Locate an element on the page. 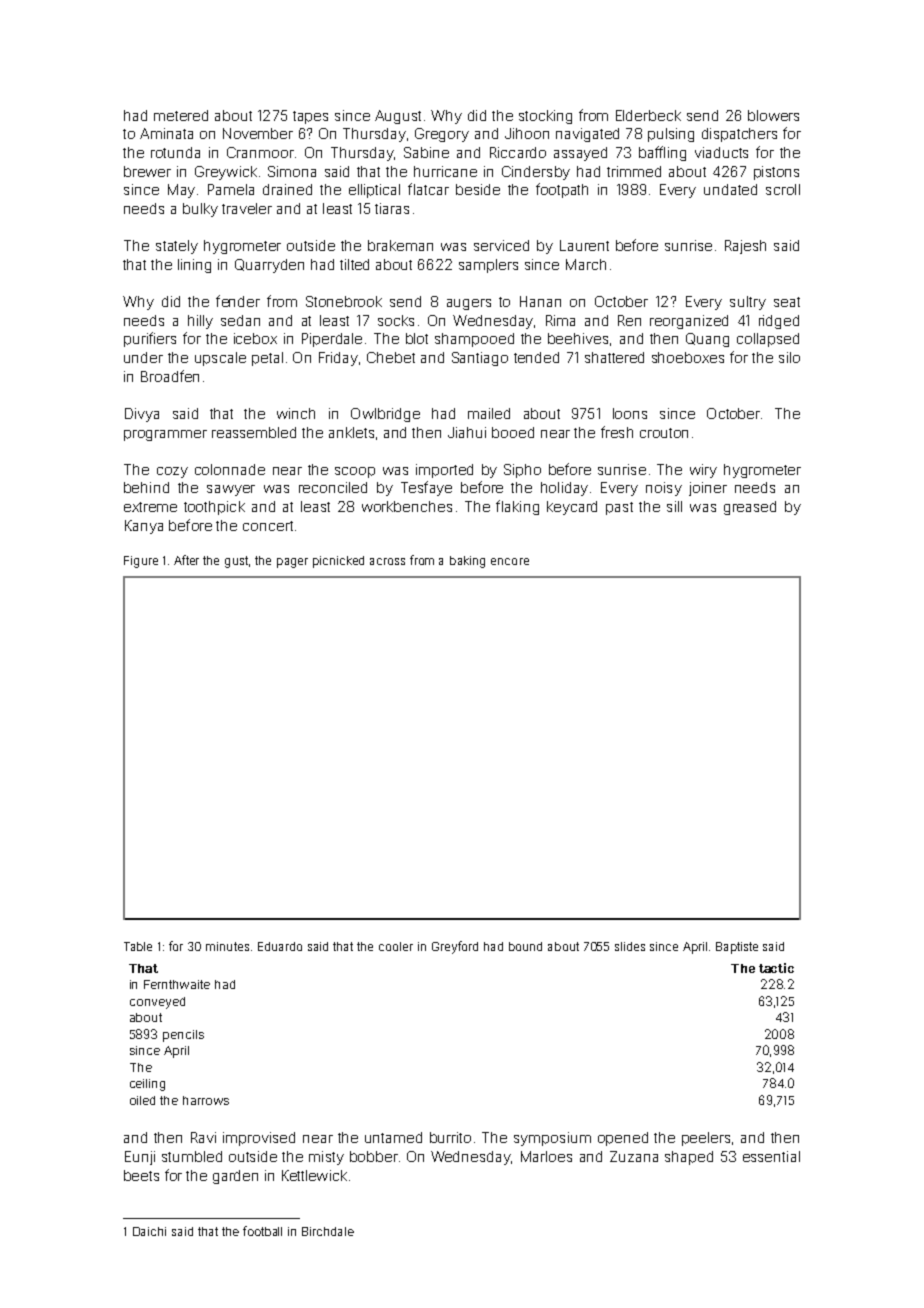 The width and height of the page is (924, 1308). Rima is located at coordinates (560, 320).
